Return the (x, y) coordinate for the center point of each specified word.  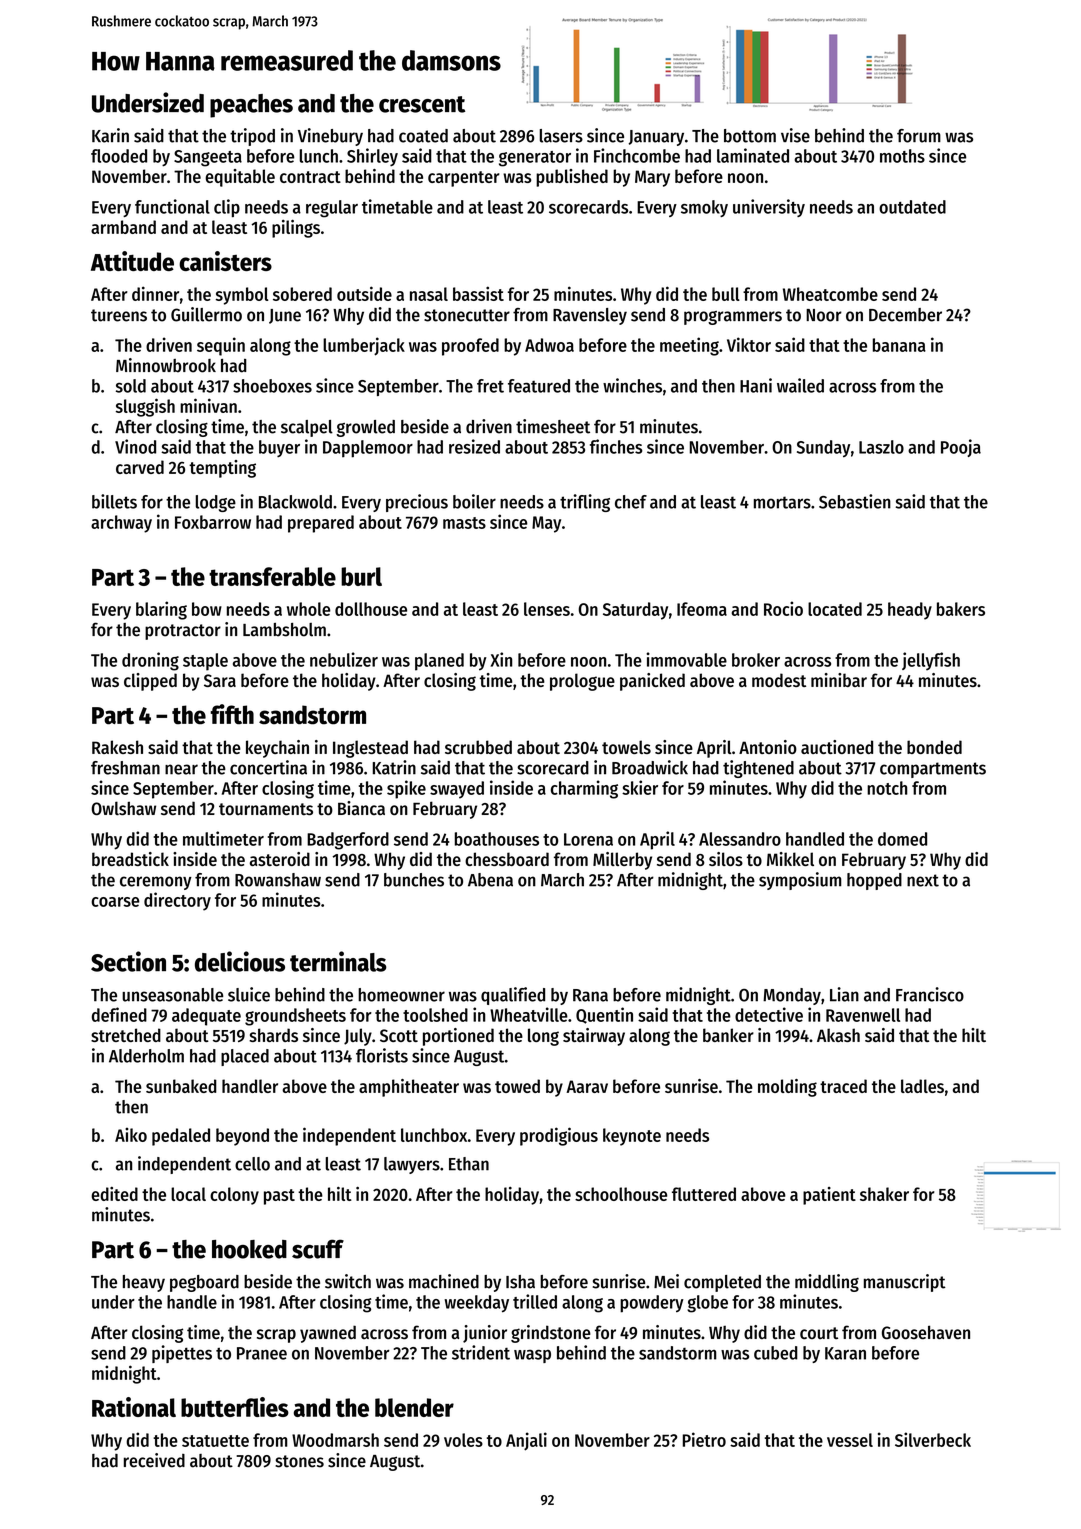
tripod (252, 137)
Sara (220, 680)
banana (899, 345)
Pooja (961, 448)
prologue (582, 682)
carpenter (464, 179)
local (188, 1194)
